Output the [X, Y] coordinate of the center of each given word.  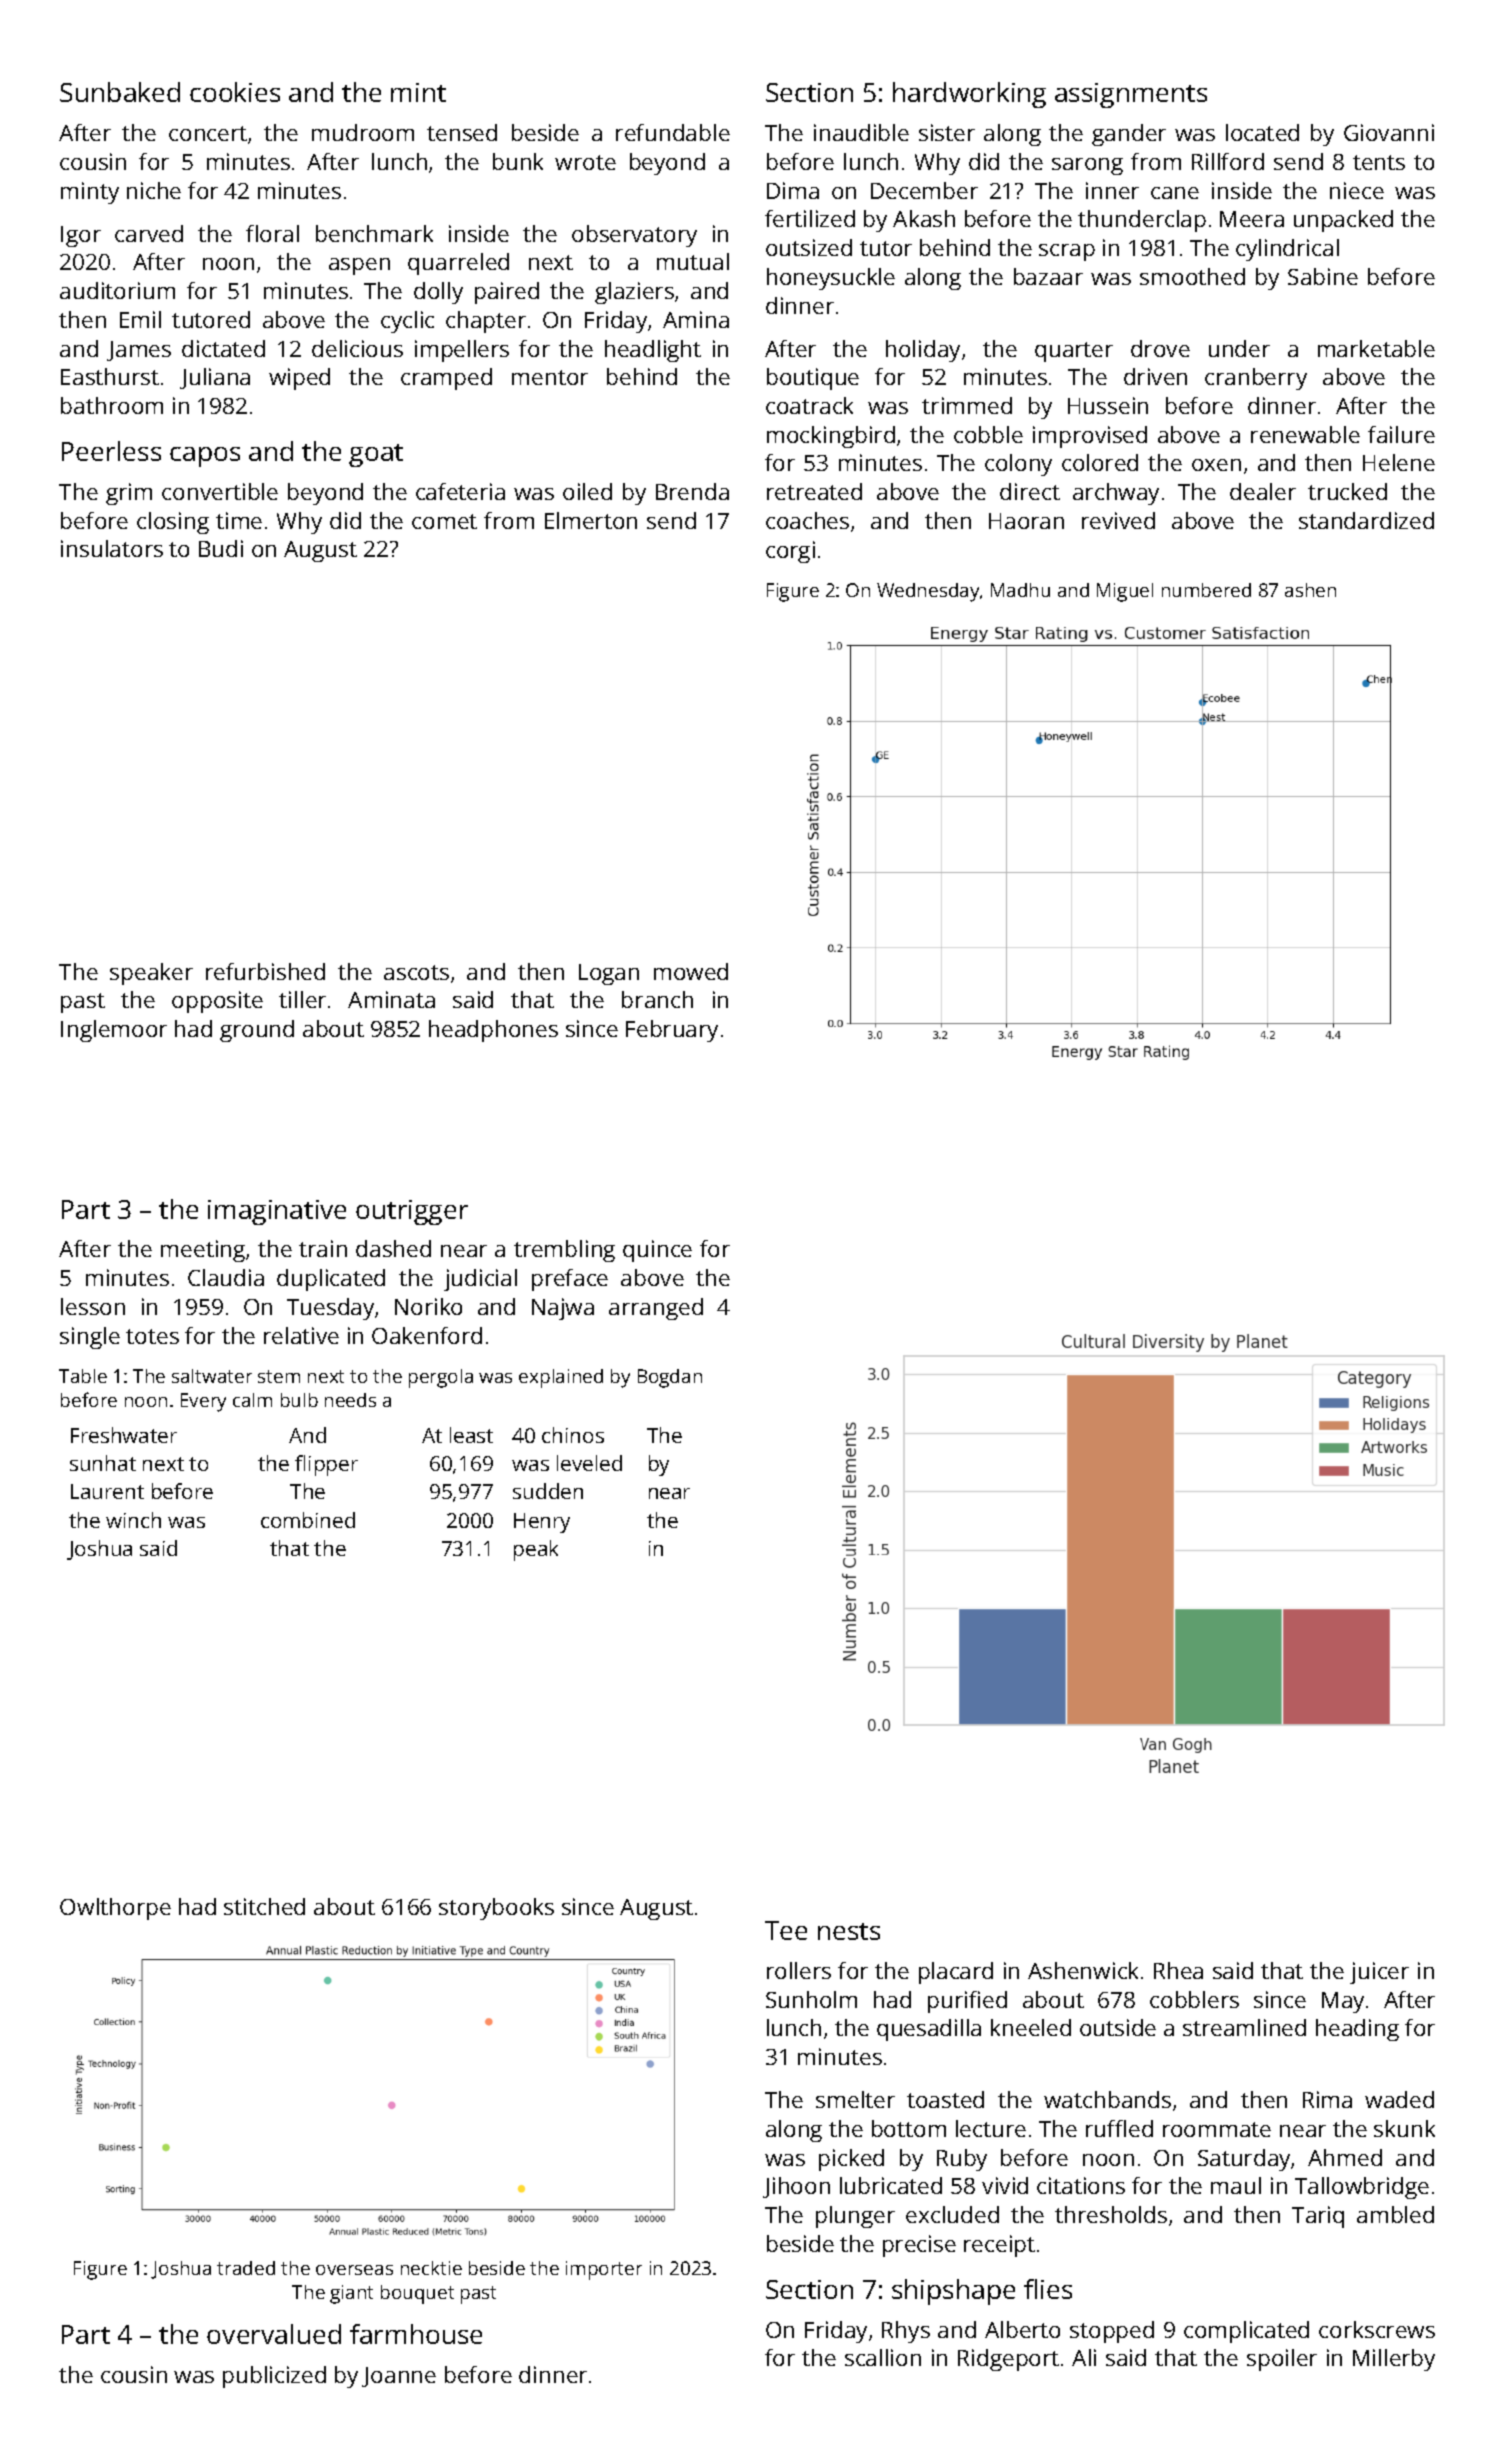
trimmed [967, 405]
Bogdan [670, 1378]
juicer [1379, 1973]
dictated [223, 348]
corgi [790, 552]
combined [308, 1520]
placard [956, 1973]
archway [1116, 494]
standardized [1366, 520]
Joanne [399, 2377]
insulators [112, 548]
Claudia [226, 1277]
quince [657, 1251]
